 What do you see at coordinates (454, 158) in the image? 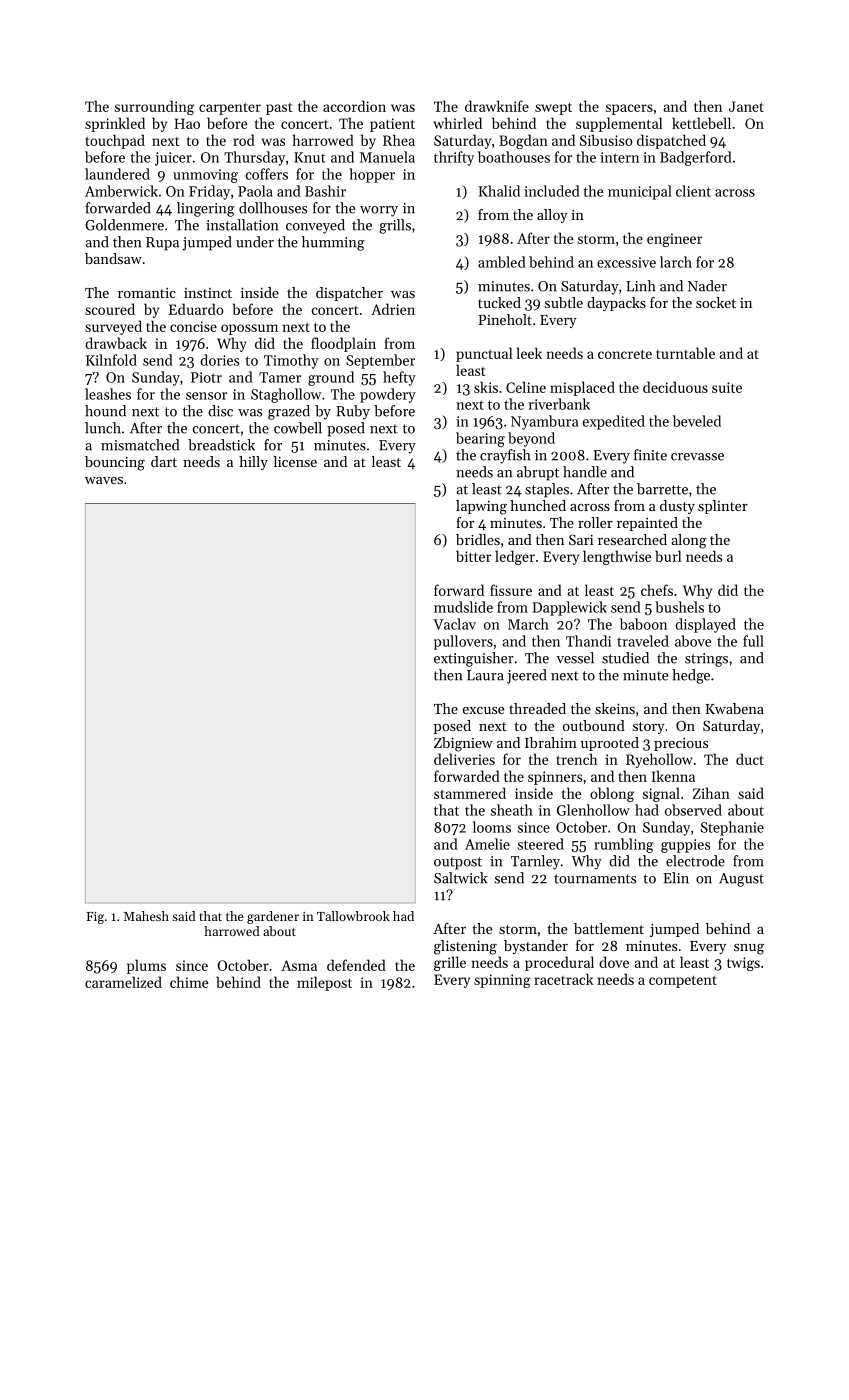
I see `thrifty` at bounding box center [454, 158].
